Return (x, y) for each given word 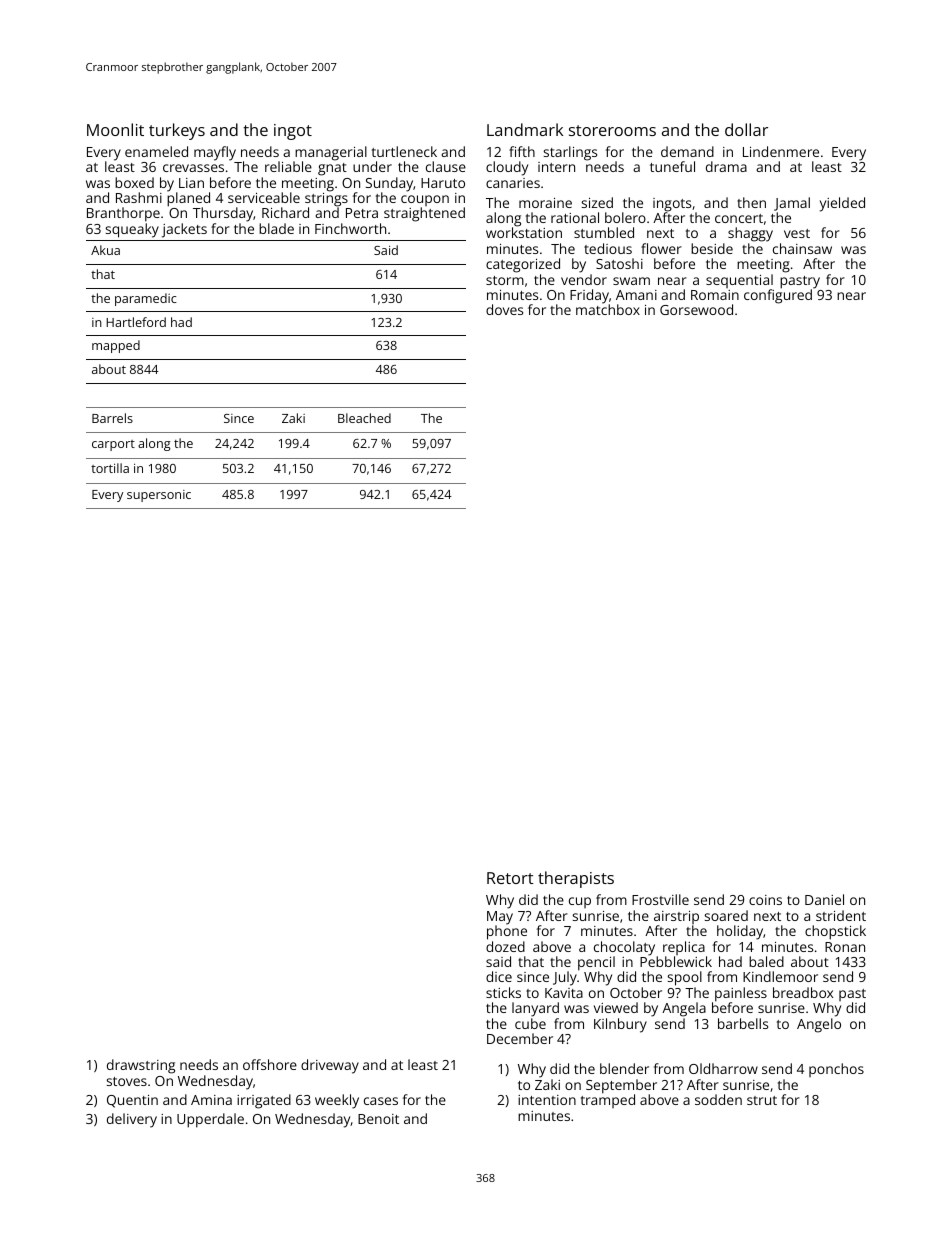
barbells (743, 1023)
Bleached (364, 418)
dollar (746, 129)
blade (276, 228)
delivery (132, 1120)
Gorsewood (696, 309)
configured (778, 296)
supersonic (159, 496)
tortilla (110, 468)
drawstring (141, 1066)
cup (580, 902)
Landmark (525, 129)
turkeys (177, 131)
